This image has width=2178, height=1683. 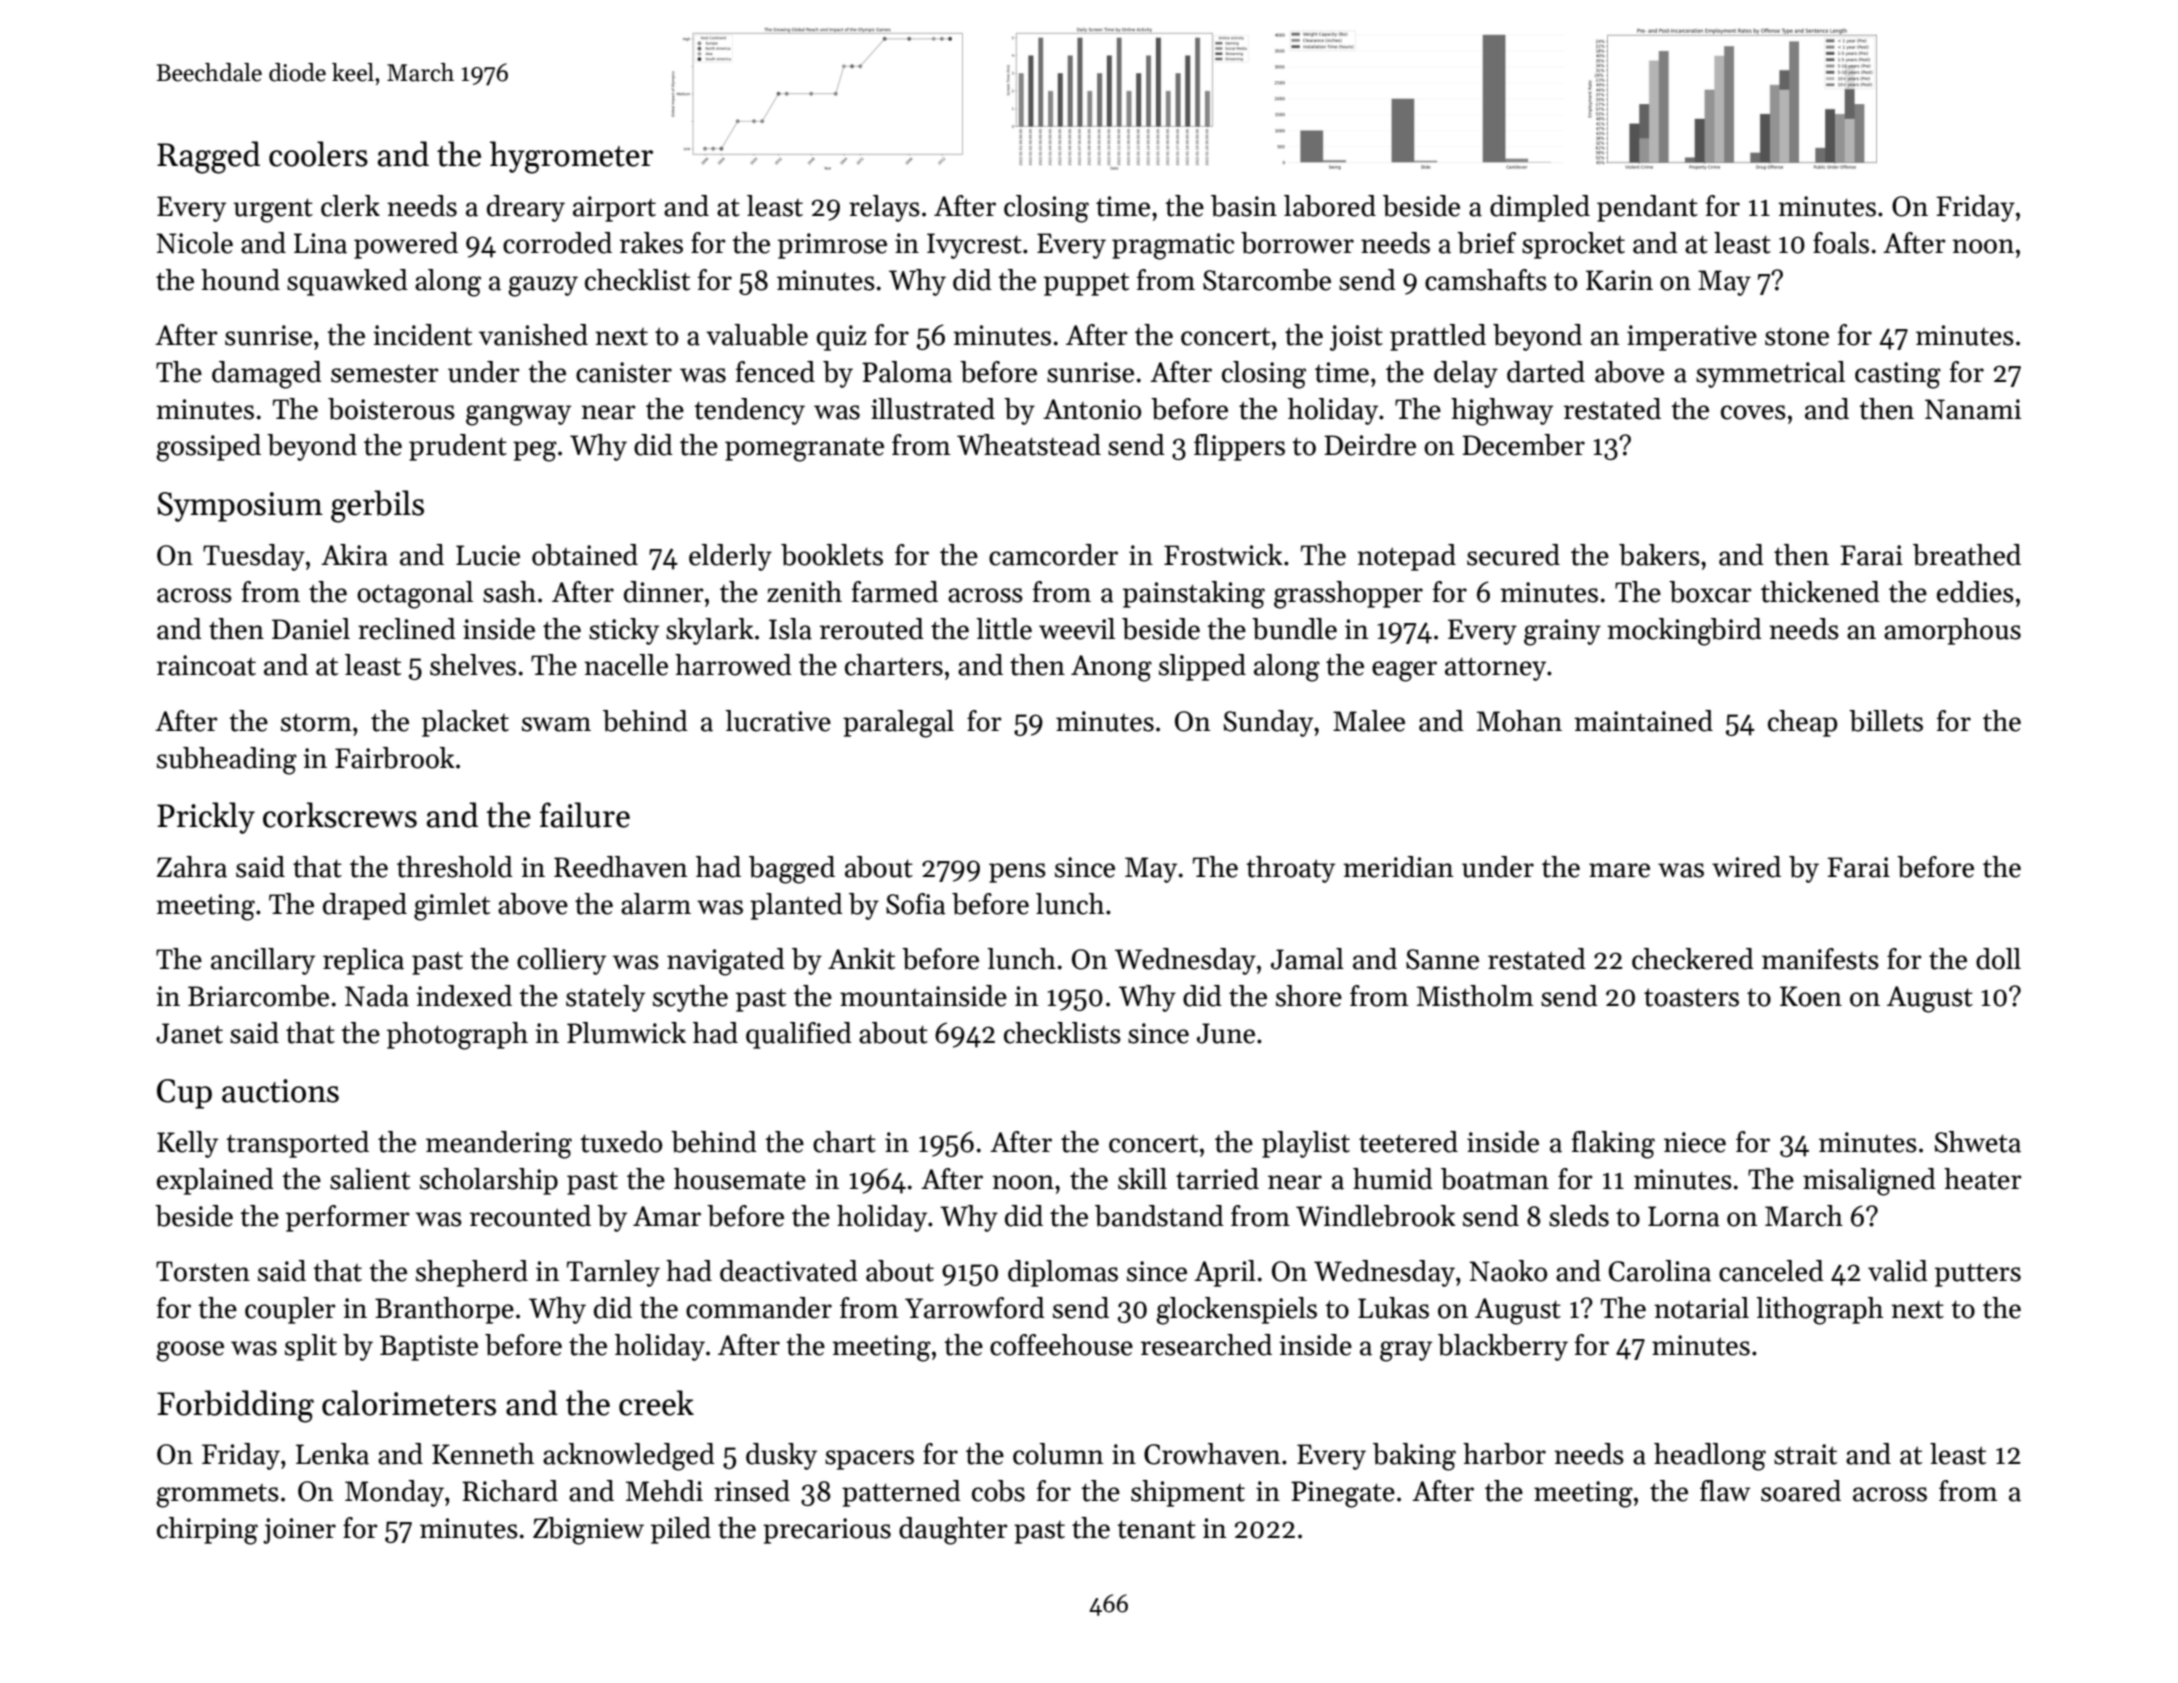 I want to click on coolers, so click(x=318, y=154).
